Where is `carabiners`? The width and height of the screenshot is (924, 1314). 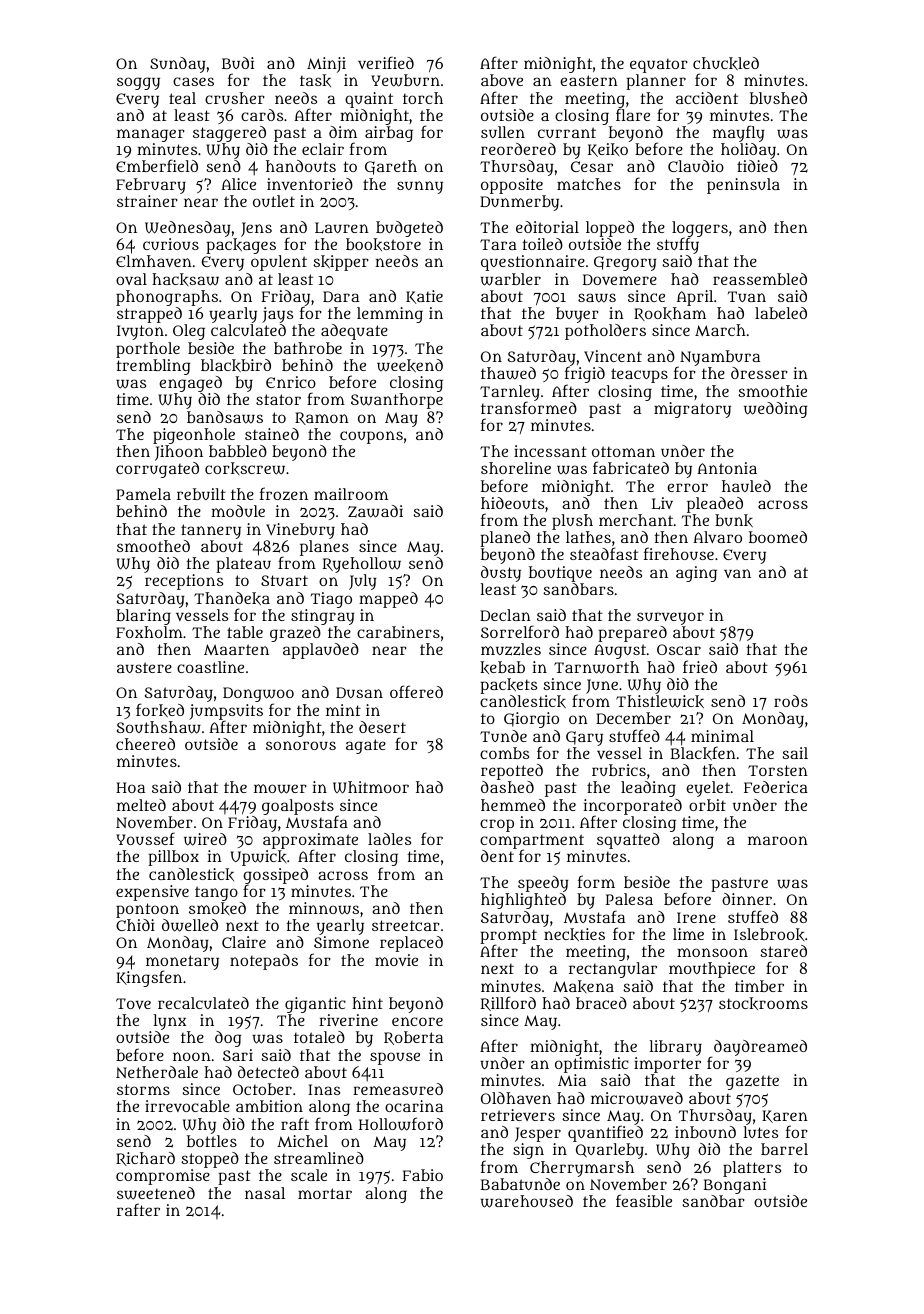 carabiners is located at coordinates (398, 632).
